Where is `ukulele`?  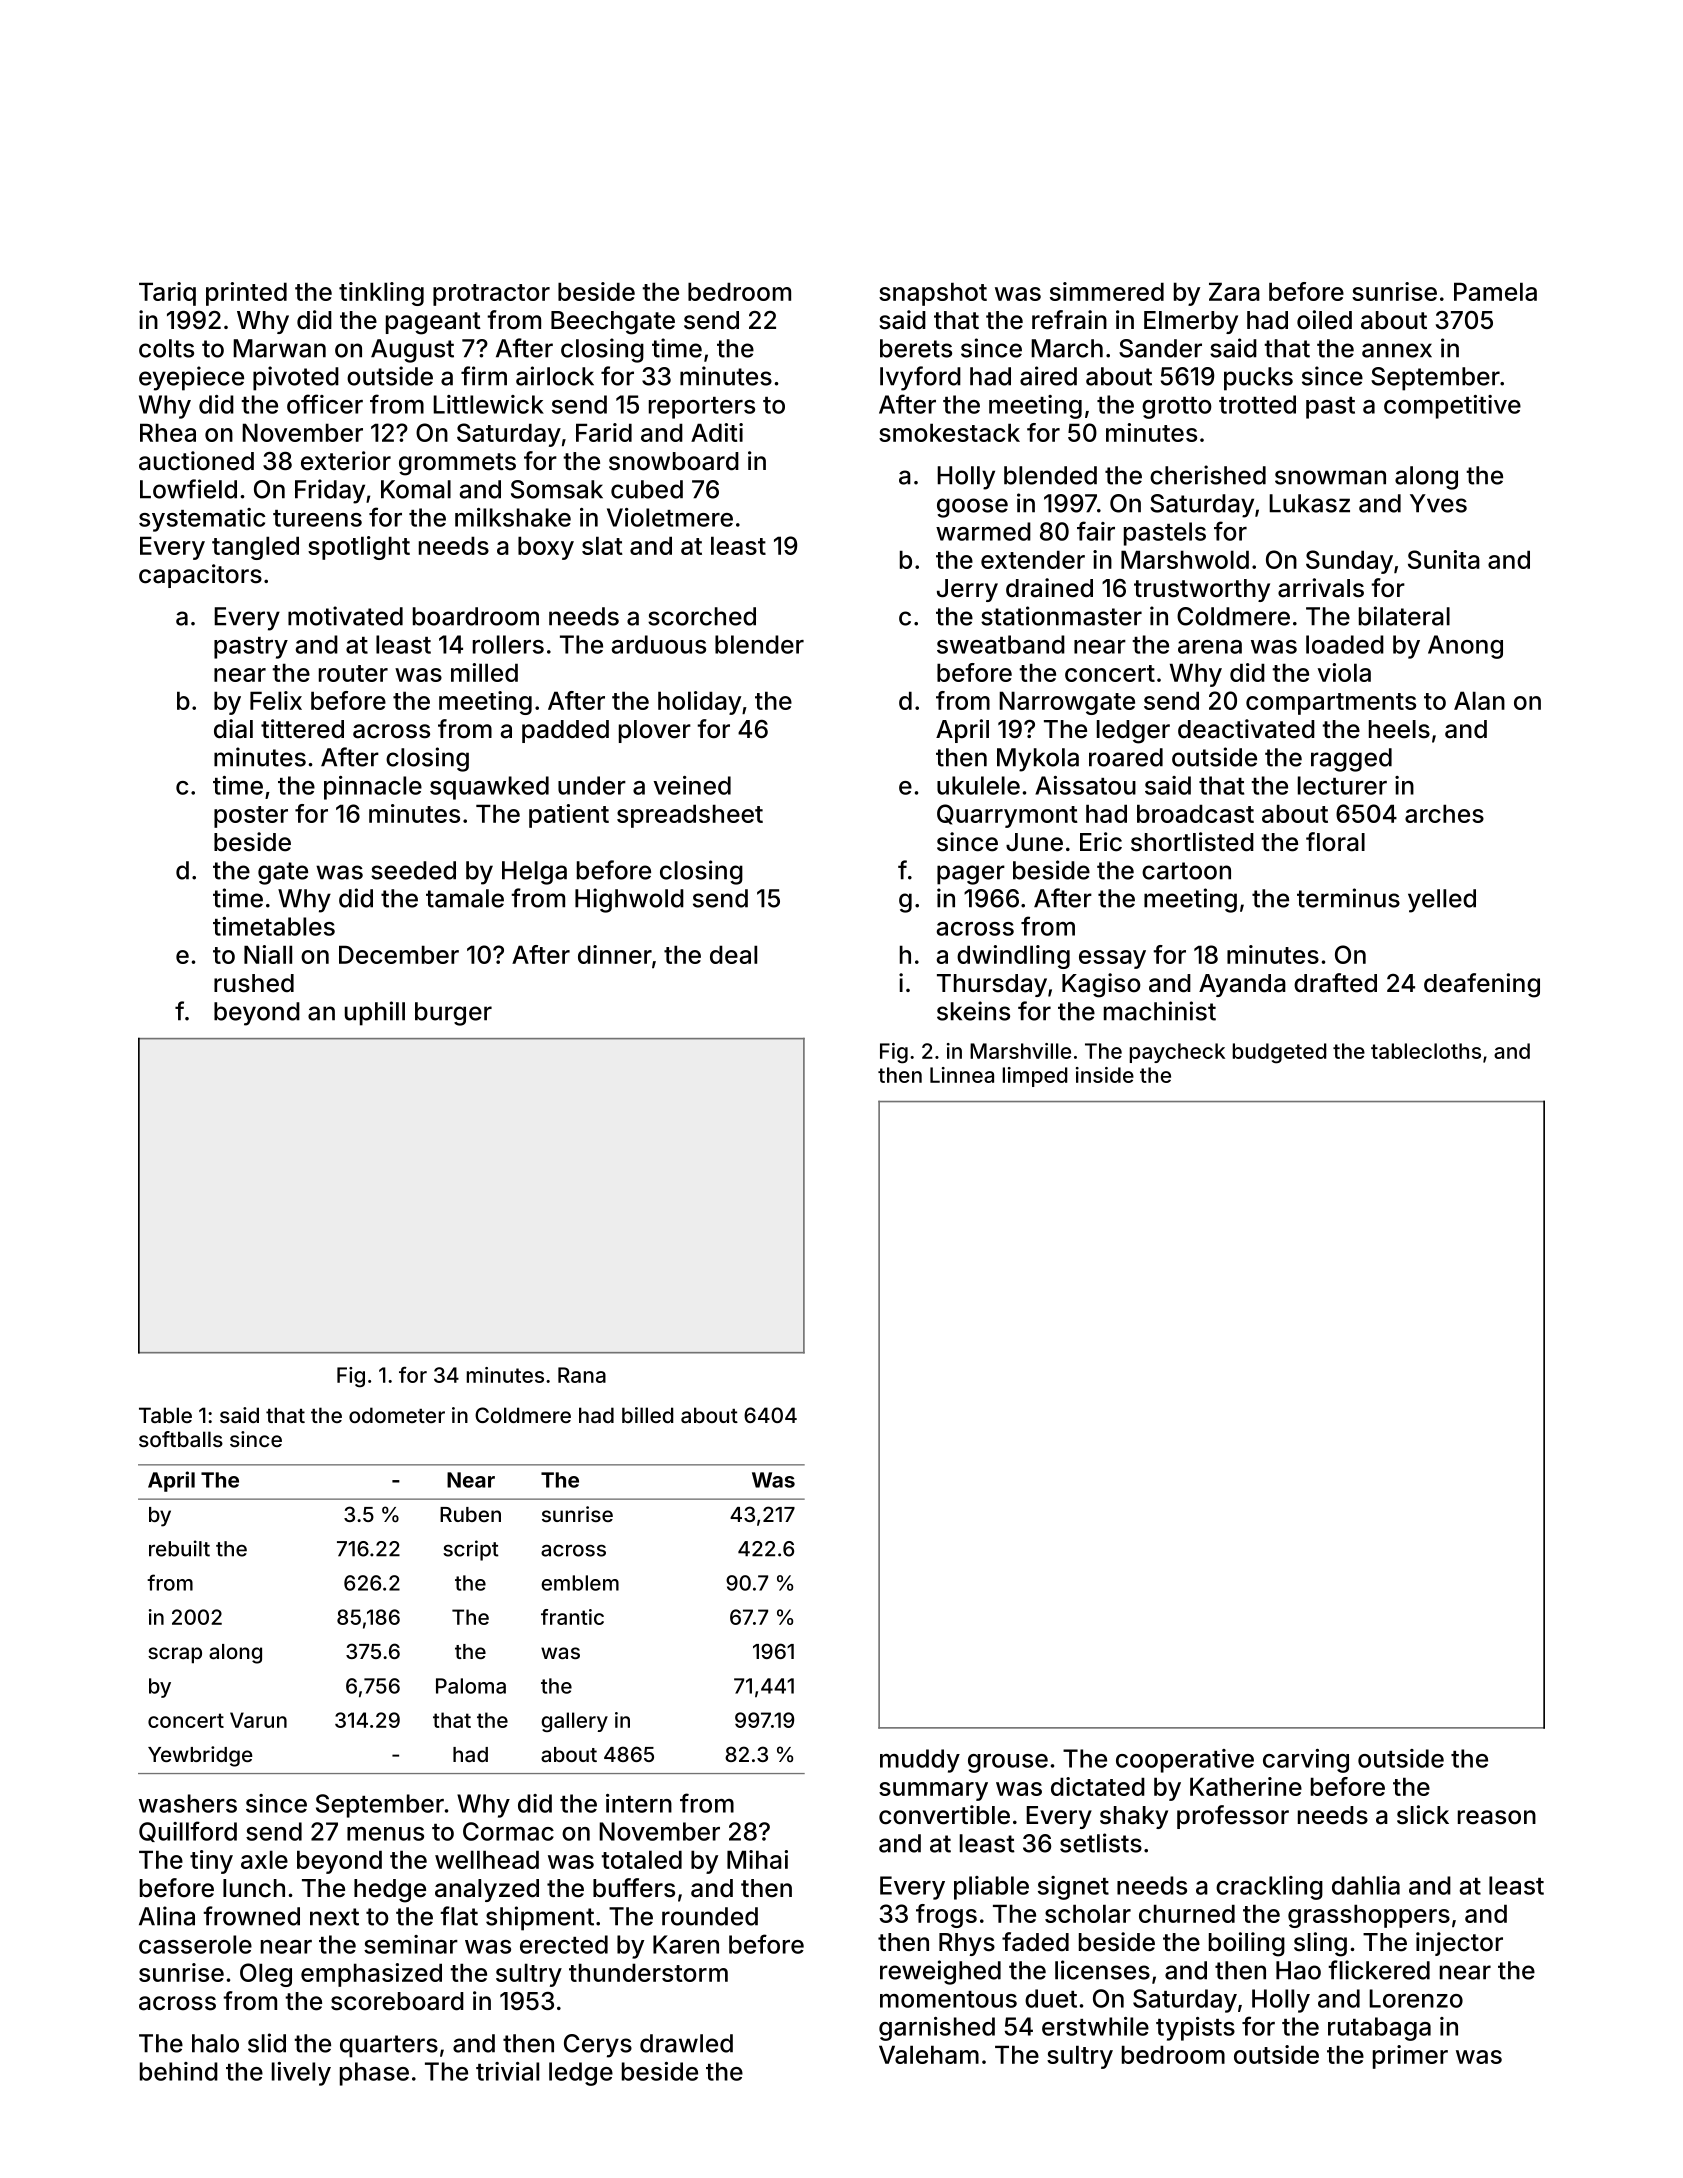
ukulele is located at coordinates (978, 785).
